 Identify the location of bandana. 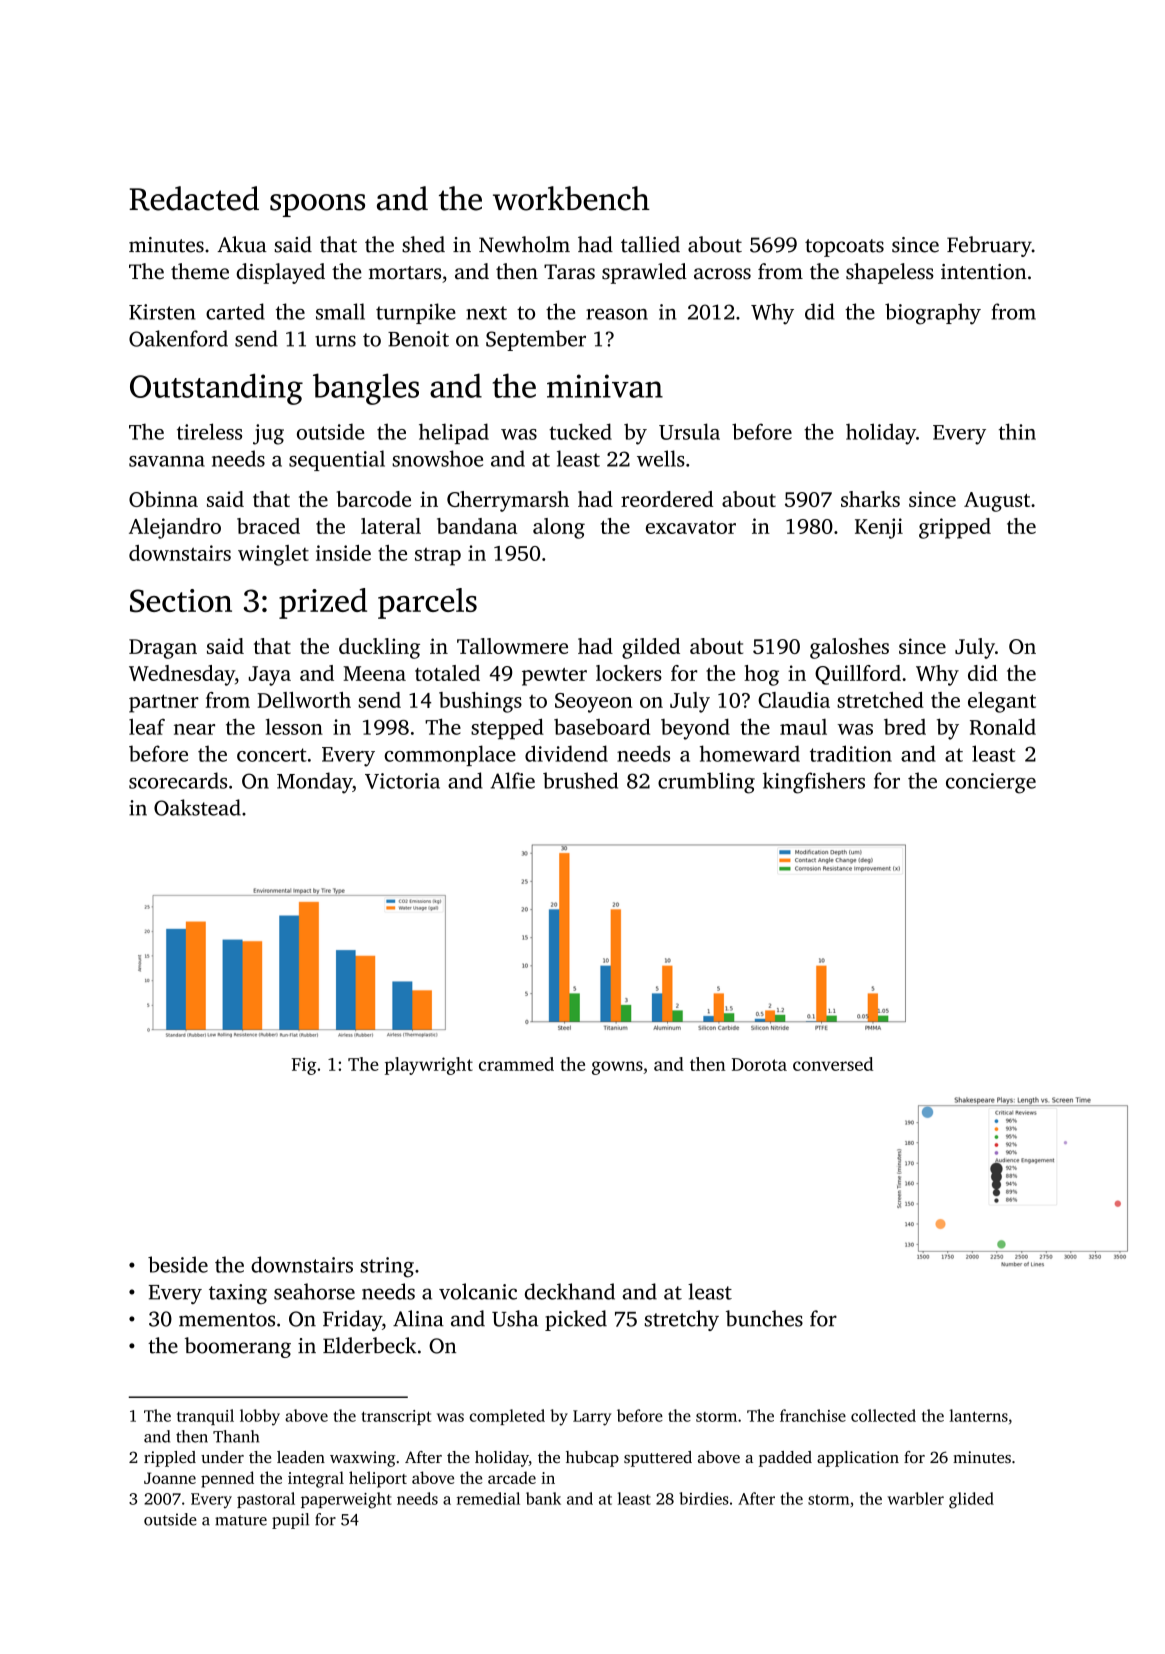
(477, 526).
